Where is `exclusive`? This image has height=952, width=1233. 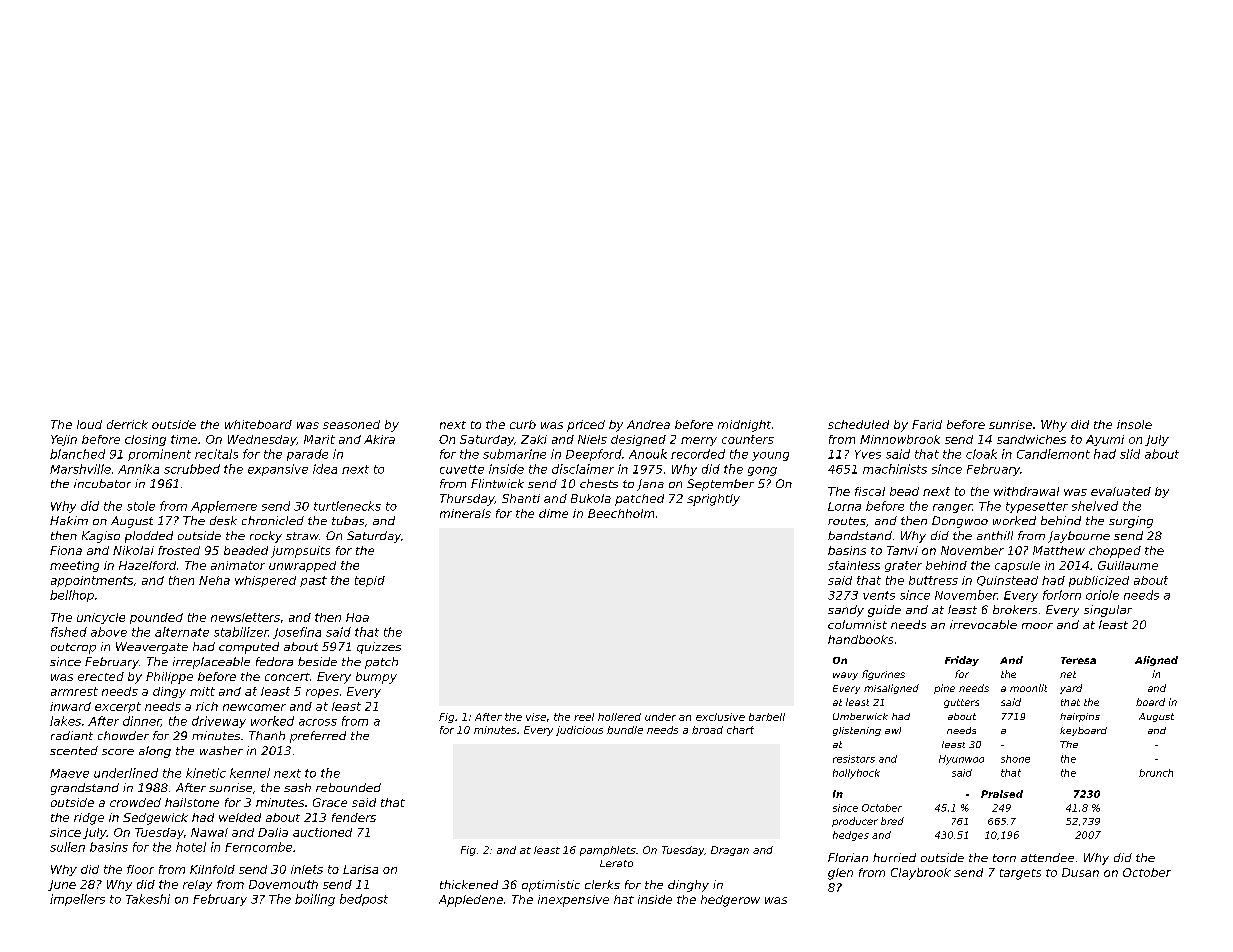 exclusive is located at coordinates (720, 717).
